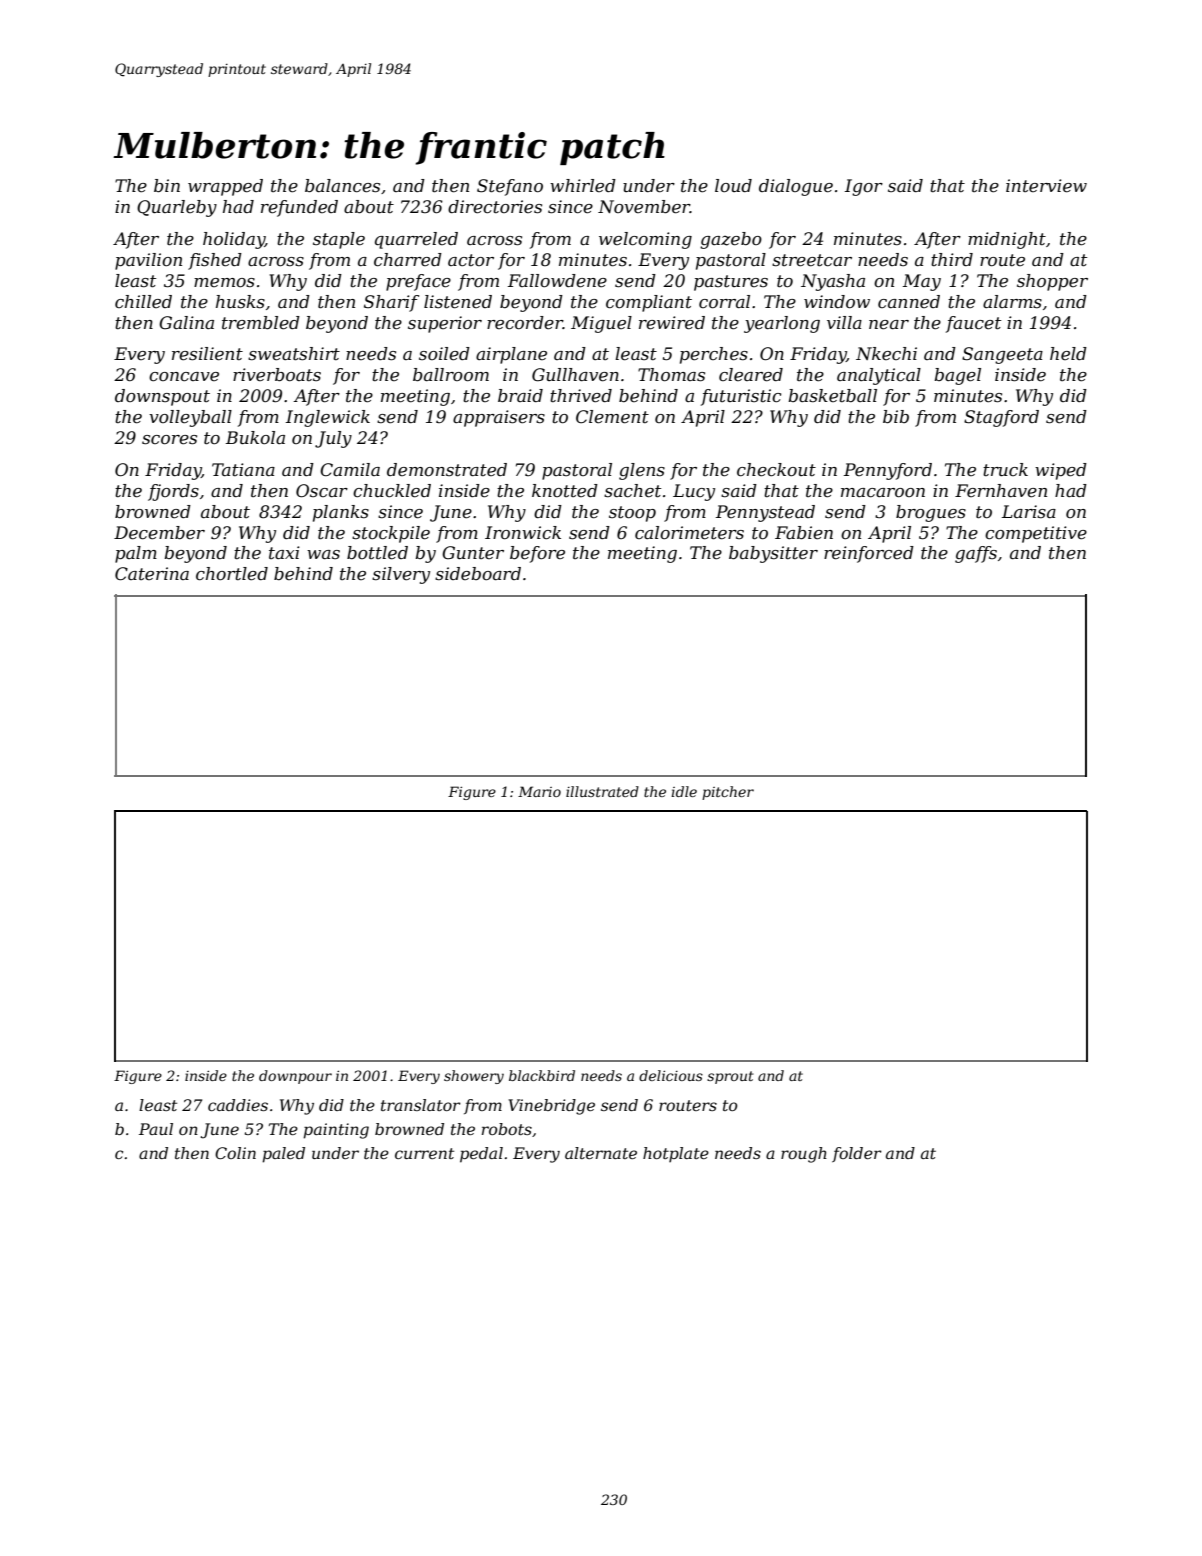  I want to click on folder, so click(857, 1154).
